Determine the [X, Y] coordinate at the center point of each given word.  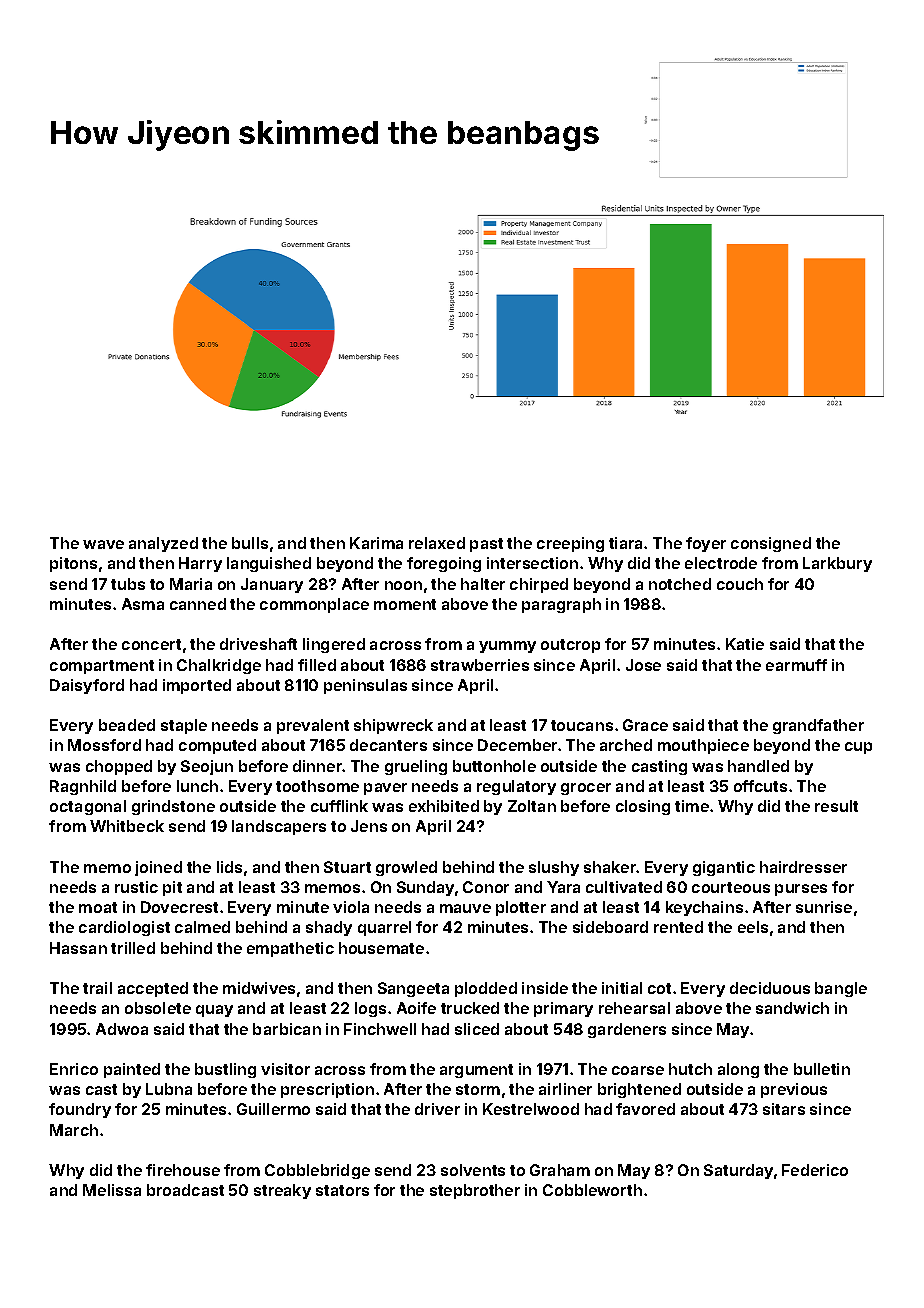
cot [659, 988]
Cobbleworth [592, 1190]
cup [858, 748]
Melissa [112, 1190]
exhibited [444, 806]
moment [405, 604]
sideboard [610, 927]
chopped [119, 767]
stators [342, 1190]
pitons [73, 564]
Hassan [78, 948]
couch [740, 584]
